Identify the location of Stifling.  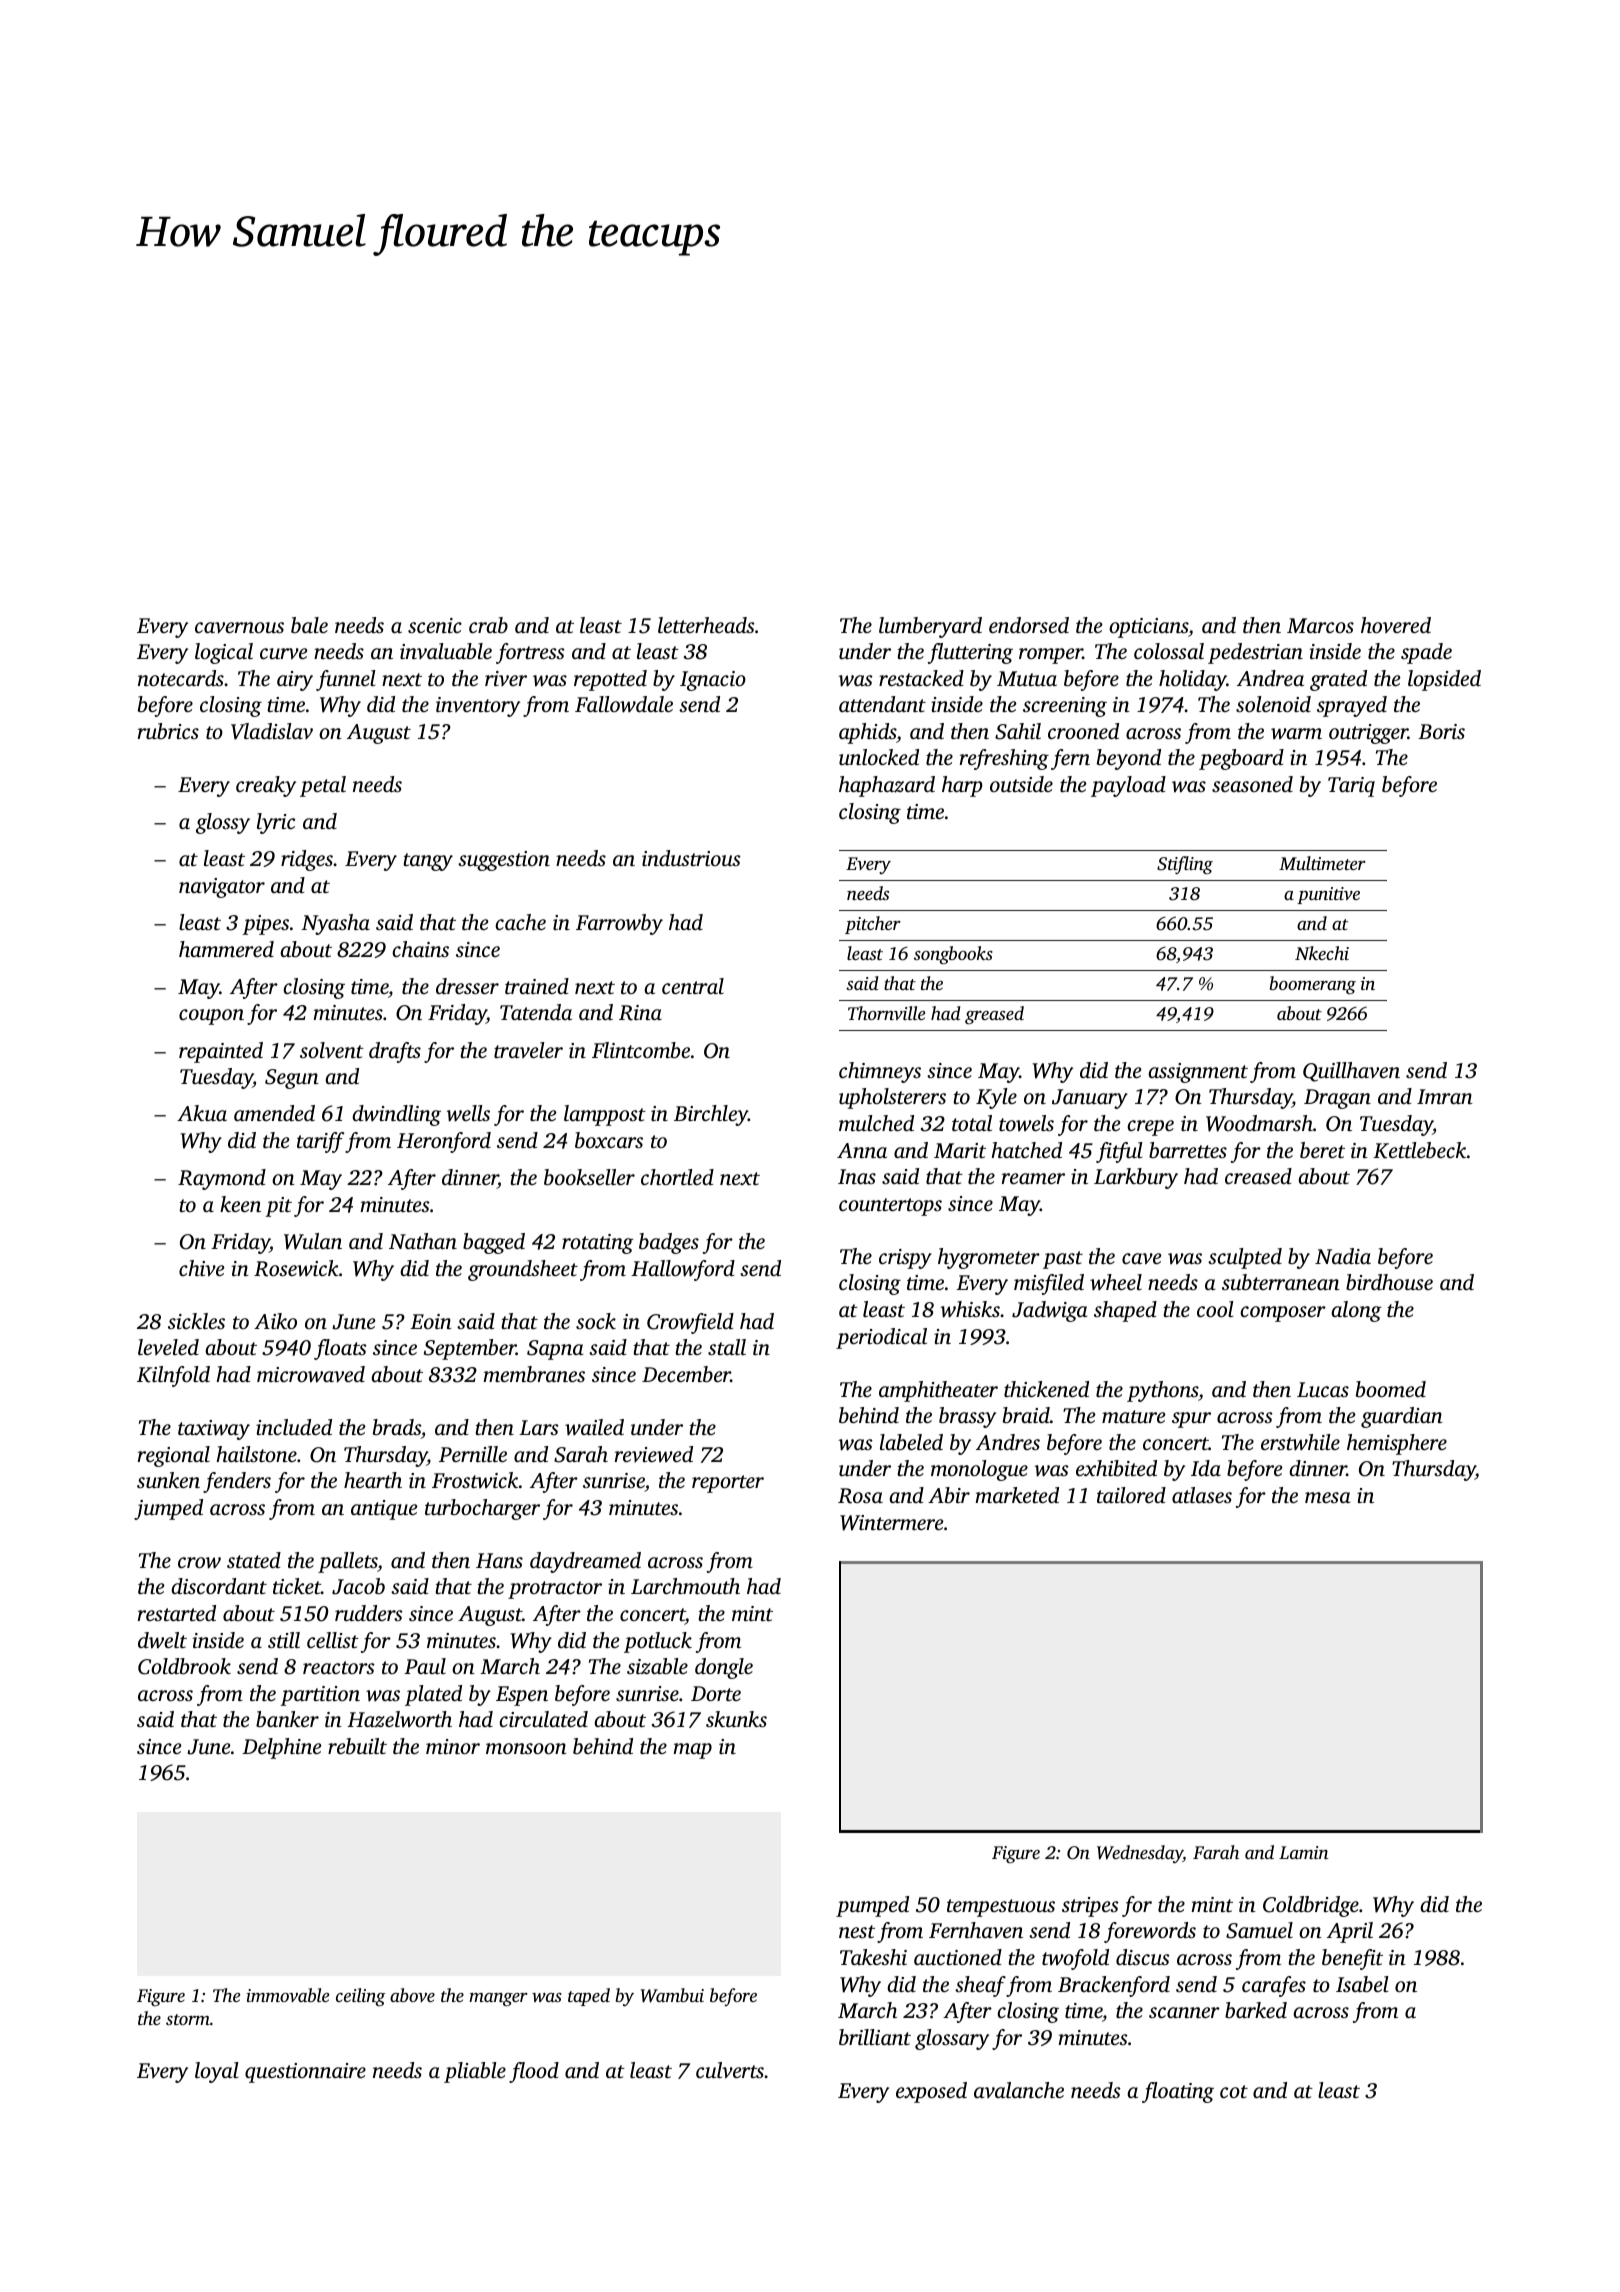
(1185, 865).
